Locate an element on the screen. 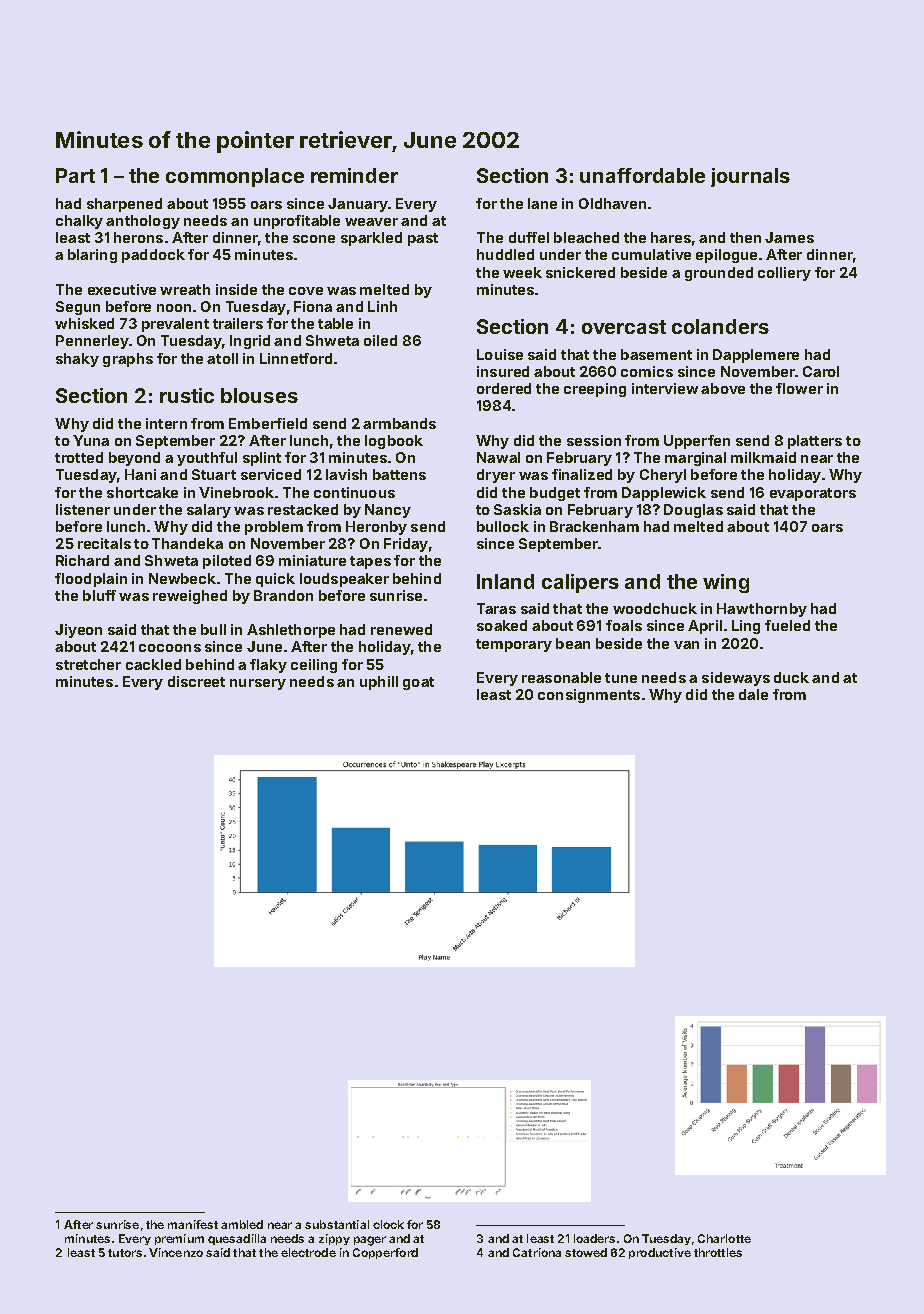 The image size is (924, 1314). uphill is located at coordinates (379, 683).
